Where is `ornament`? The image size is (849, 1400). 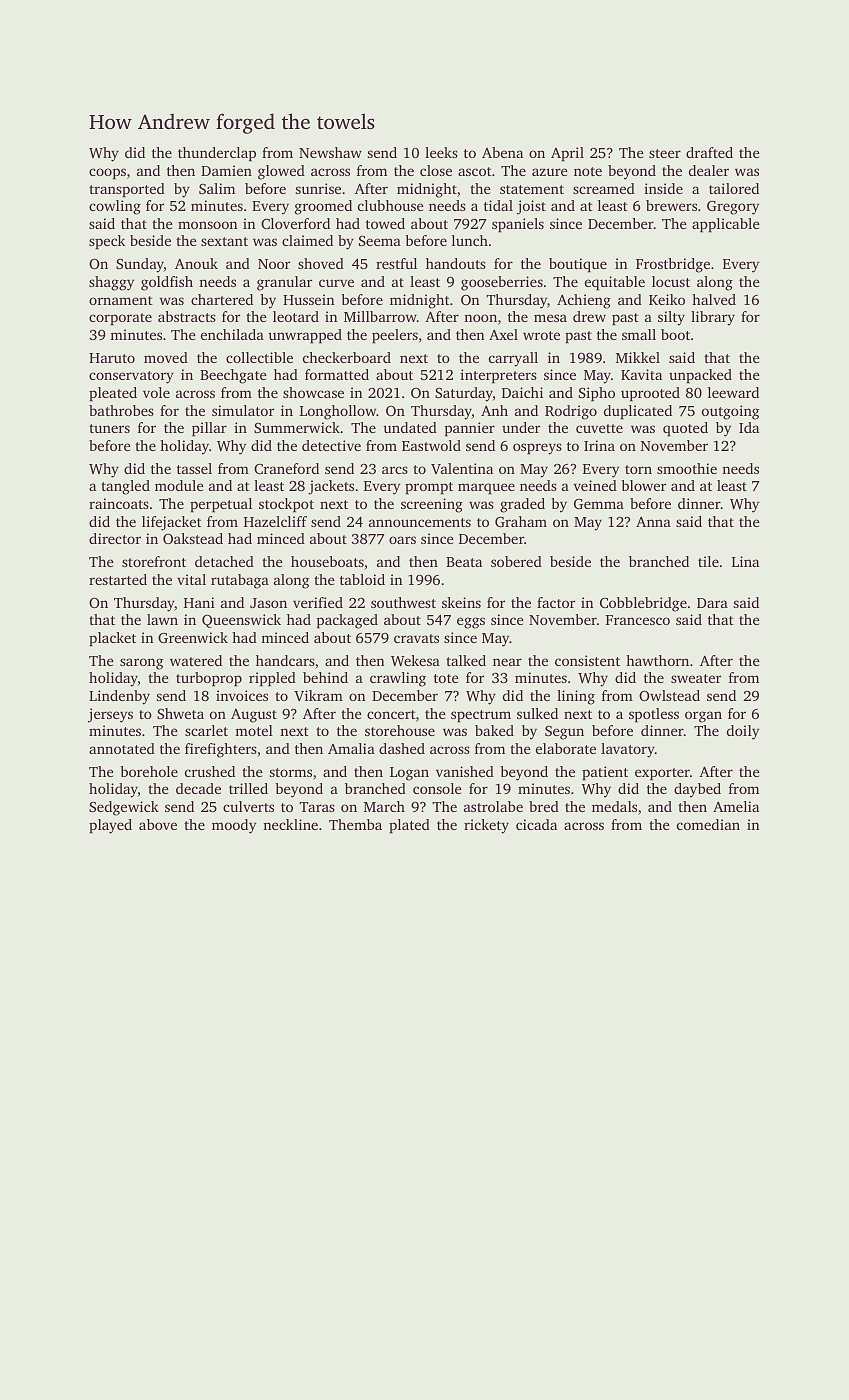
ornament is located at coordinates (121, 300).
